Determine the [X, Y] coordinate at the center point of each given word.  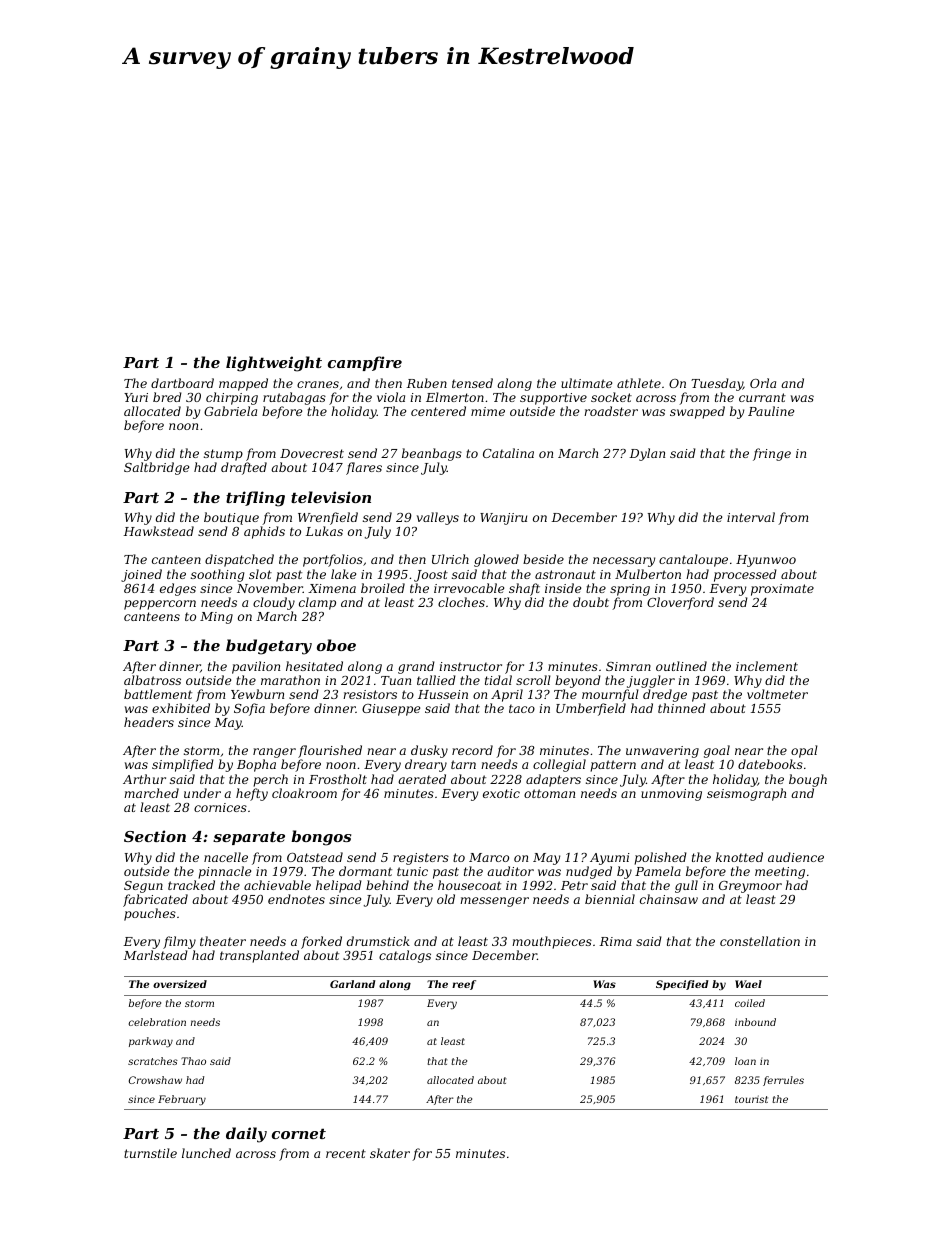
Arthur [144, 779]
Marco [489, 857]
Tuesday [717, 384]
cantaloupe [693, 560]
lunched [206, 1153]
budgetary [269, 647]
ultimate [586, 383]
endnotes [296, 899]
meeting [780, 873]
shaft [524, 589]
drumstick [378, 941]
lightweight [274, 364]
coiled [750, 1003]
